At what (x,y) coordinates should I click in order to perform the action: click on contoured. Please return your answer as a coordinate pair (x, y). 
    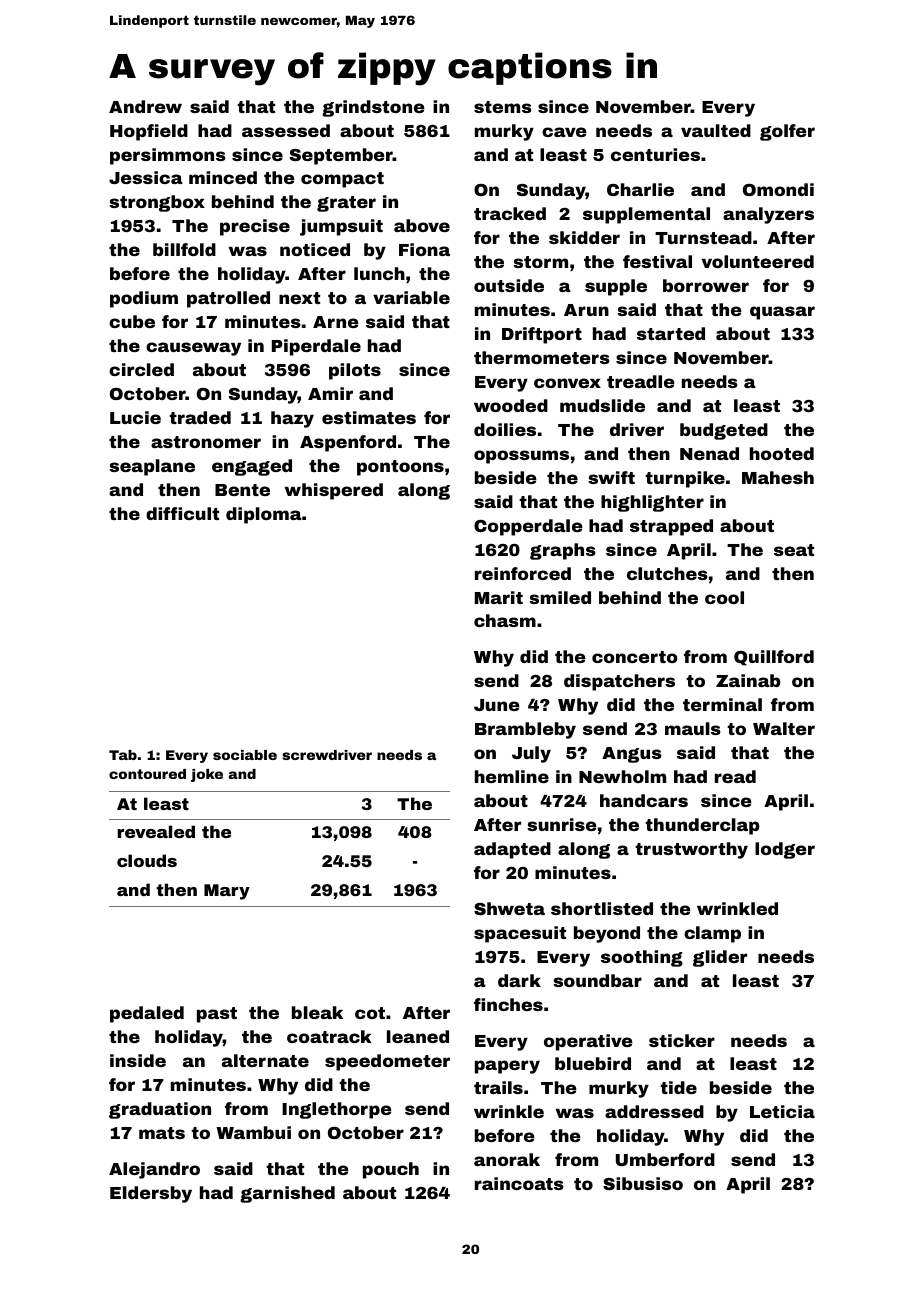
    Looking at the image, I should click on (147, 774).
